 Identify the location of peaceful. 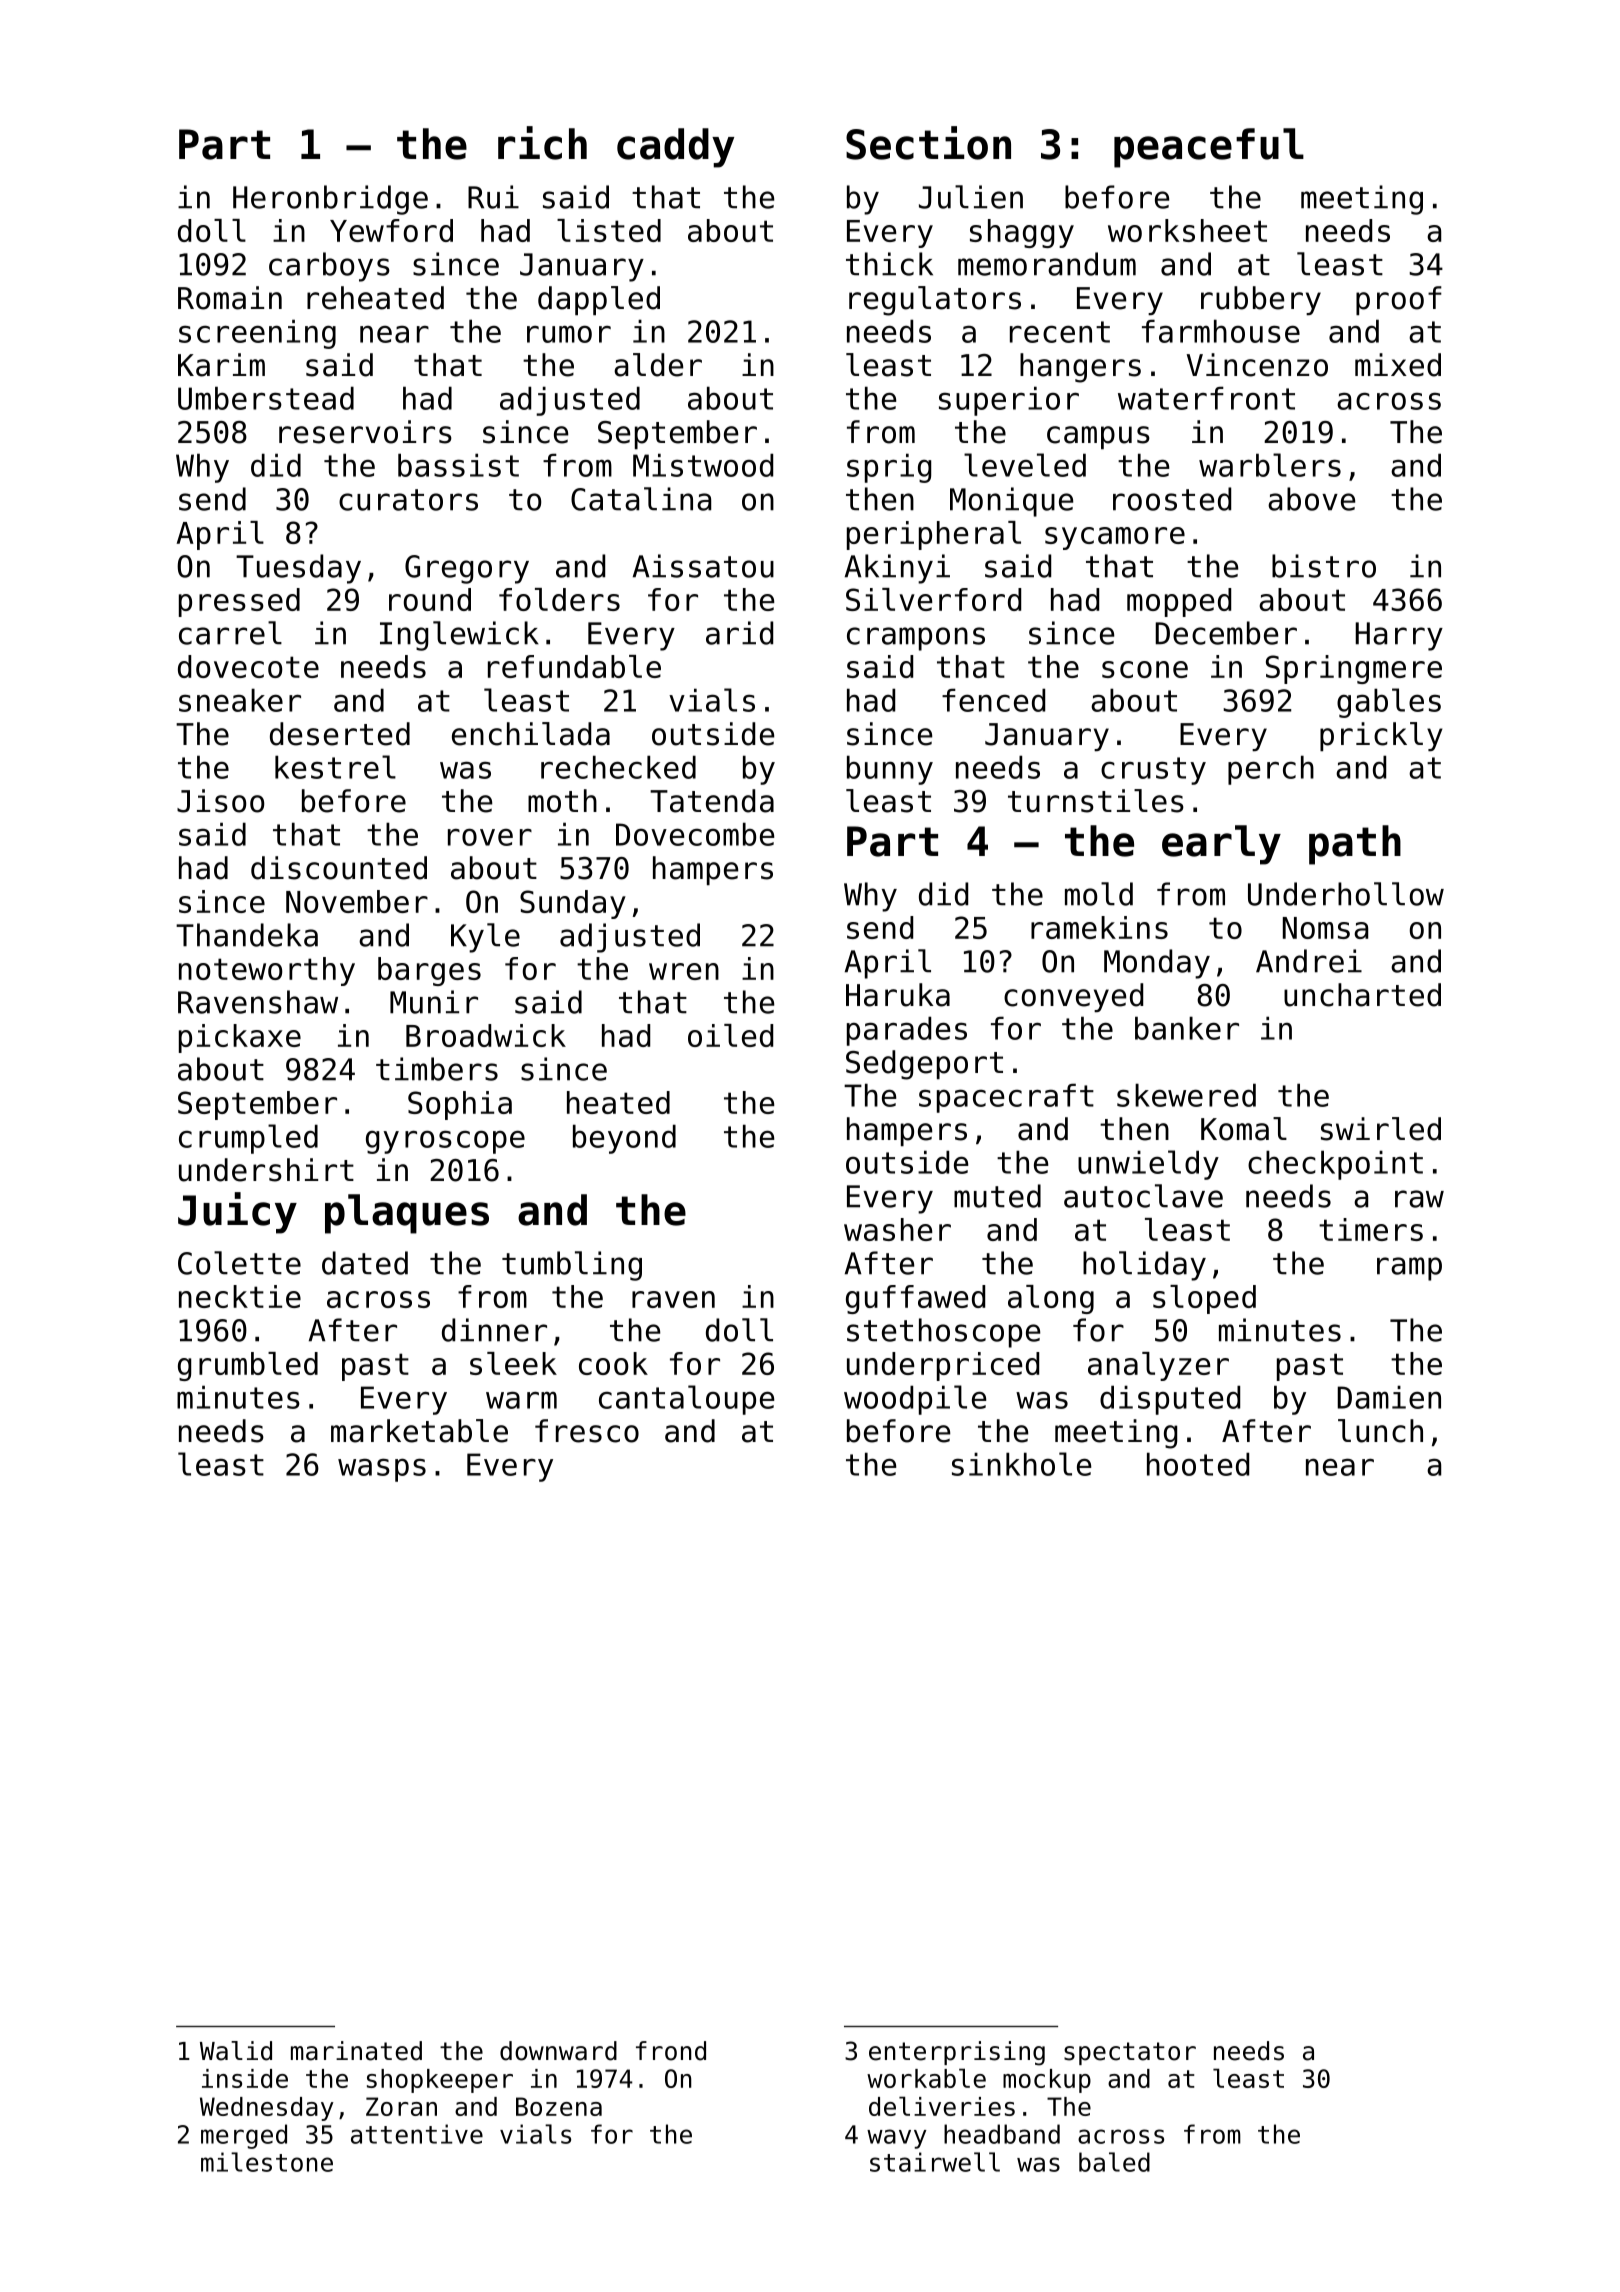
(1209, 148).
